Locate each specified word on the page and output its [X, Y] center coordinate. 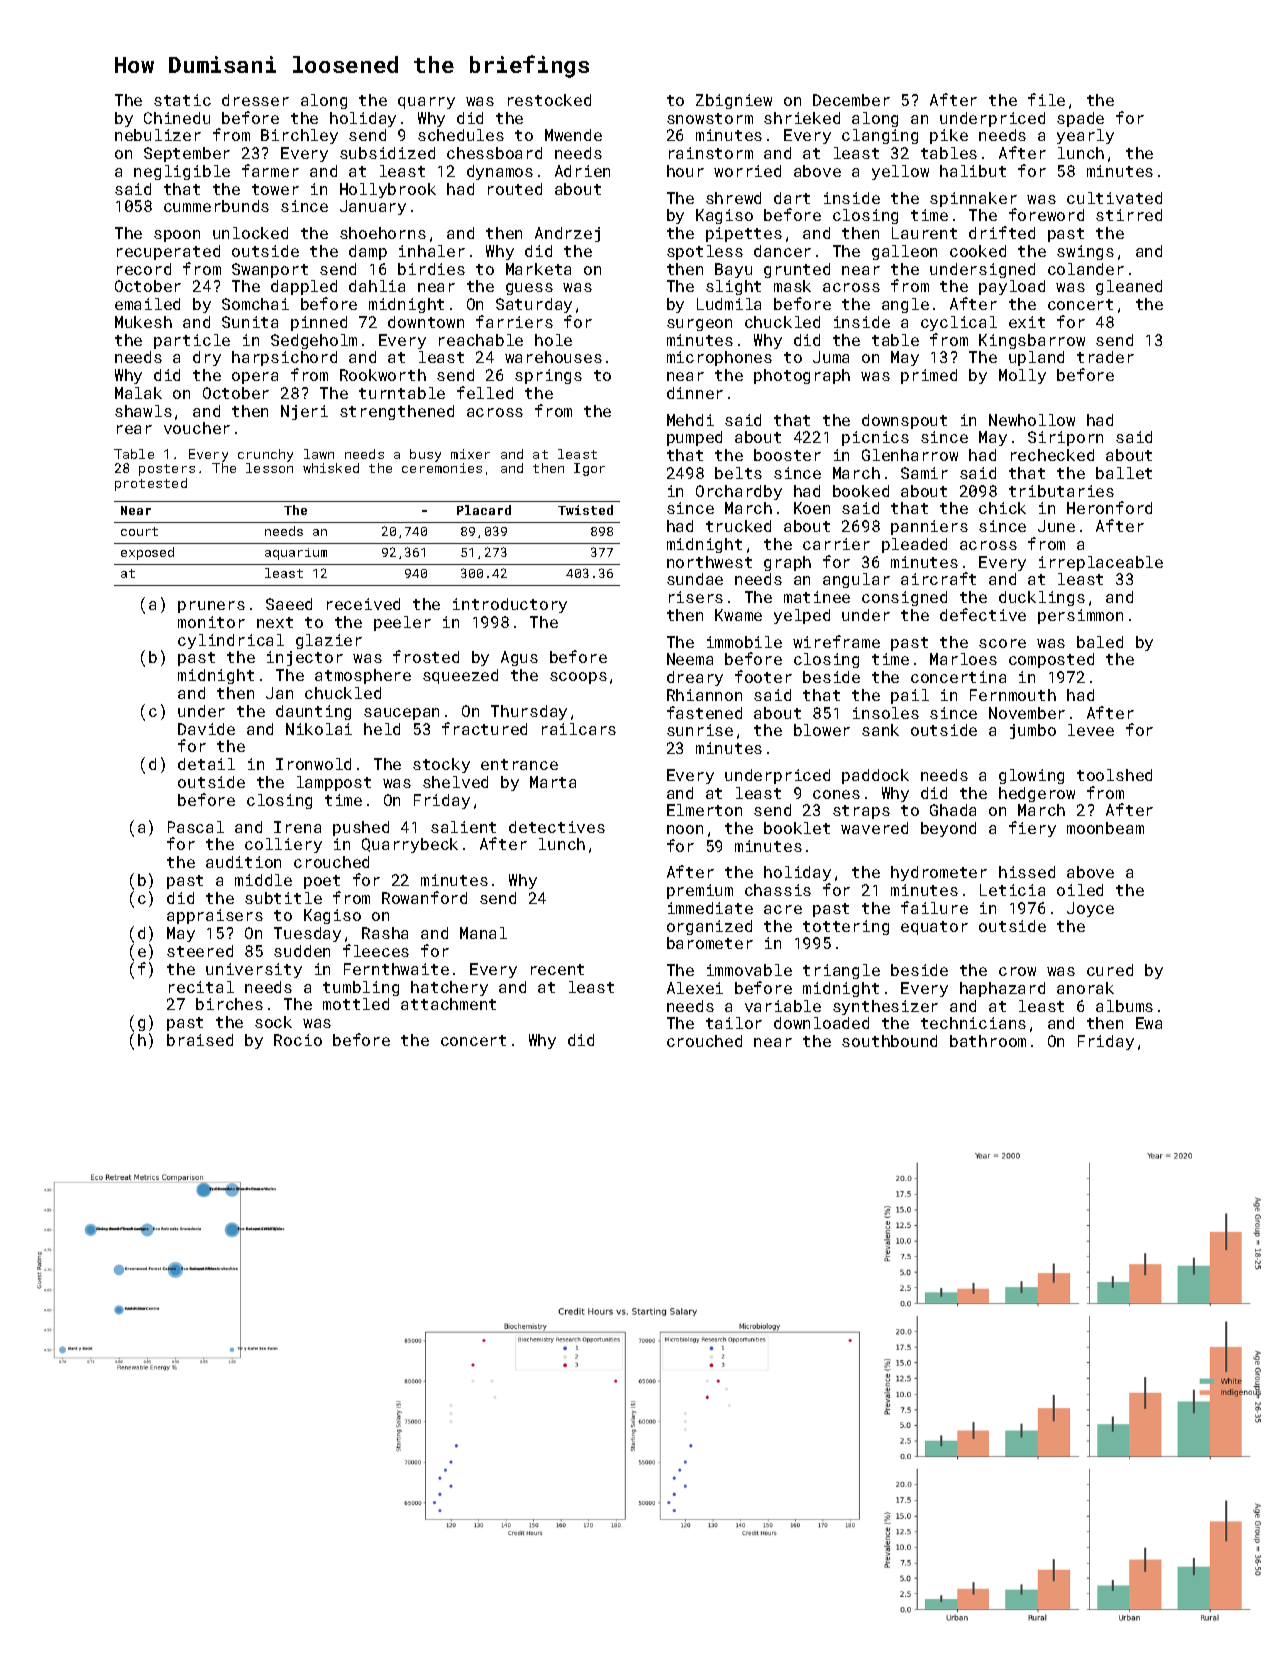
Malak [138, 393]
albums [1124, 1006]
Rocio [298, 1040]
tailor [734, 1023]
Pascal [196, 827]
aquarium [296, 554]
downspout [904, 421]
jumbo [1033, 731]
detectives [557, 827]
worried [747, 171]
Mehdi [690, 420]
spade [1080, 119]
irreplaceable [1101, 563]
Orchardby [739, 492]
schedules [461, 135]
